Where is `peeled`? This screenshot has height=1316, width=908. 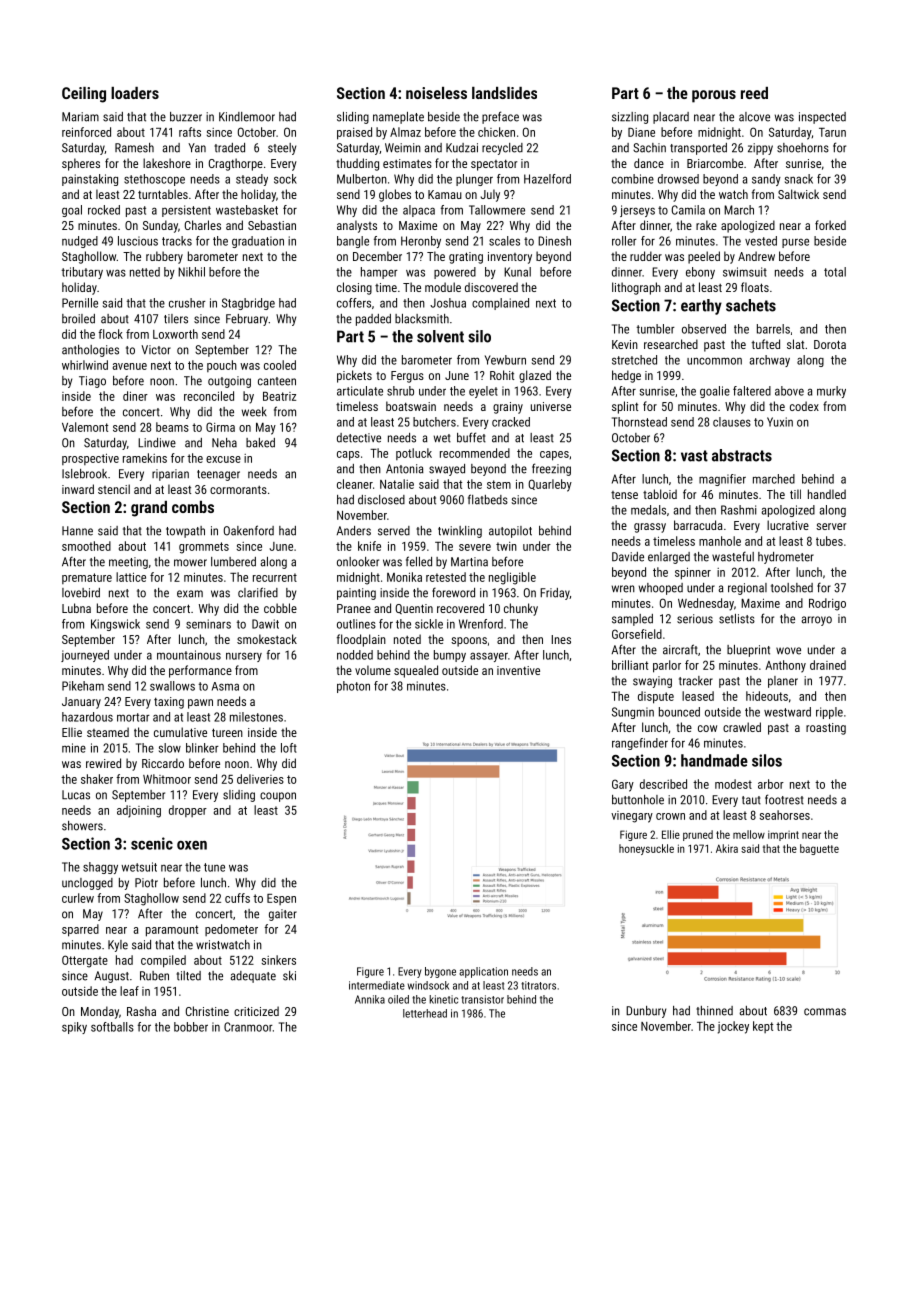
peeled is located at coordinates (704, 257).
